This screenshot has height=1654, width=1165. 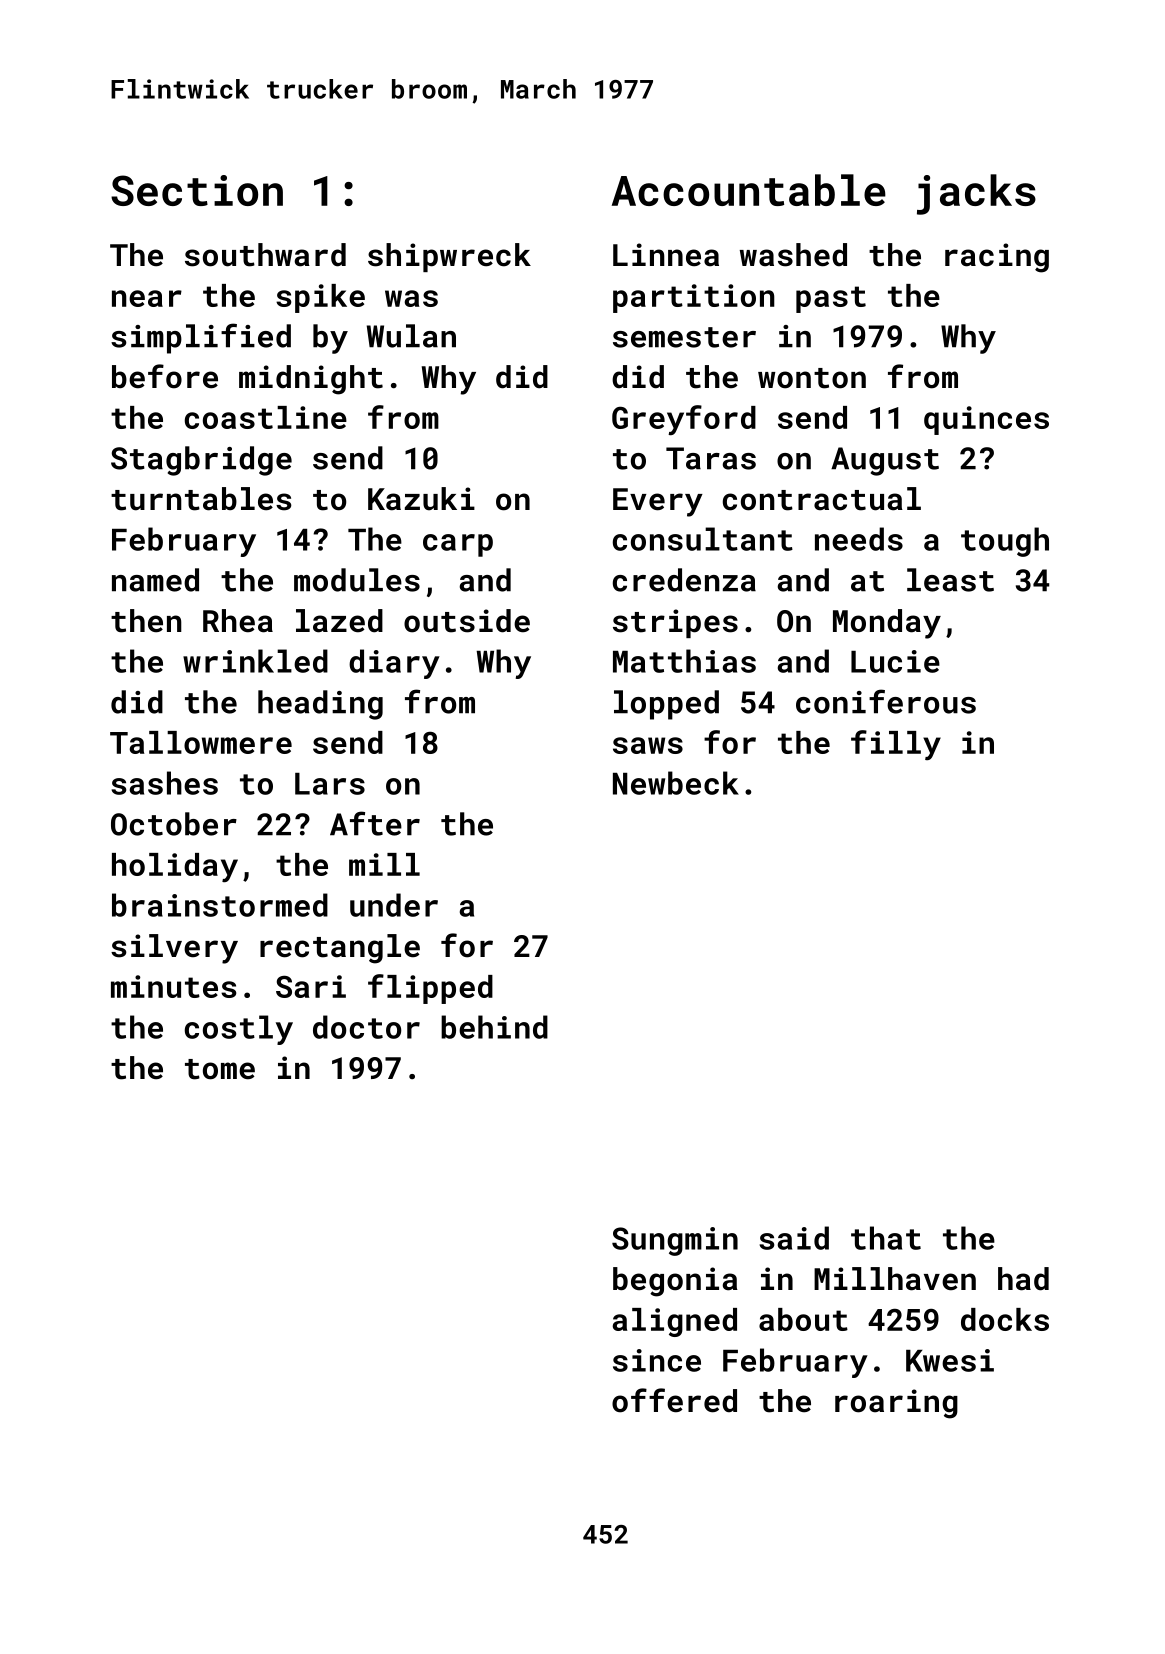 What do you see at coordinates (895, 661) in the screenshot?
I see `Lucie` at bounding box center [895, 661].
